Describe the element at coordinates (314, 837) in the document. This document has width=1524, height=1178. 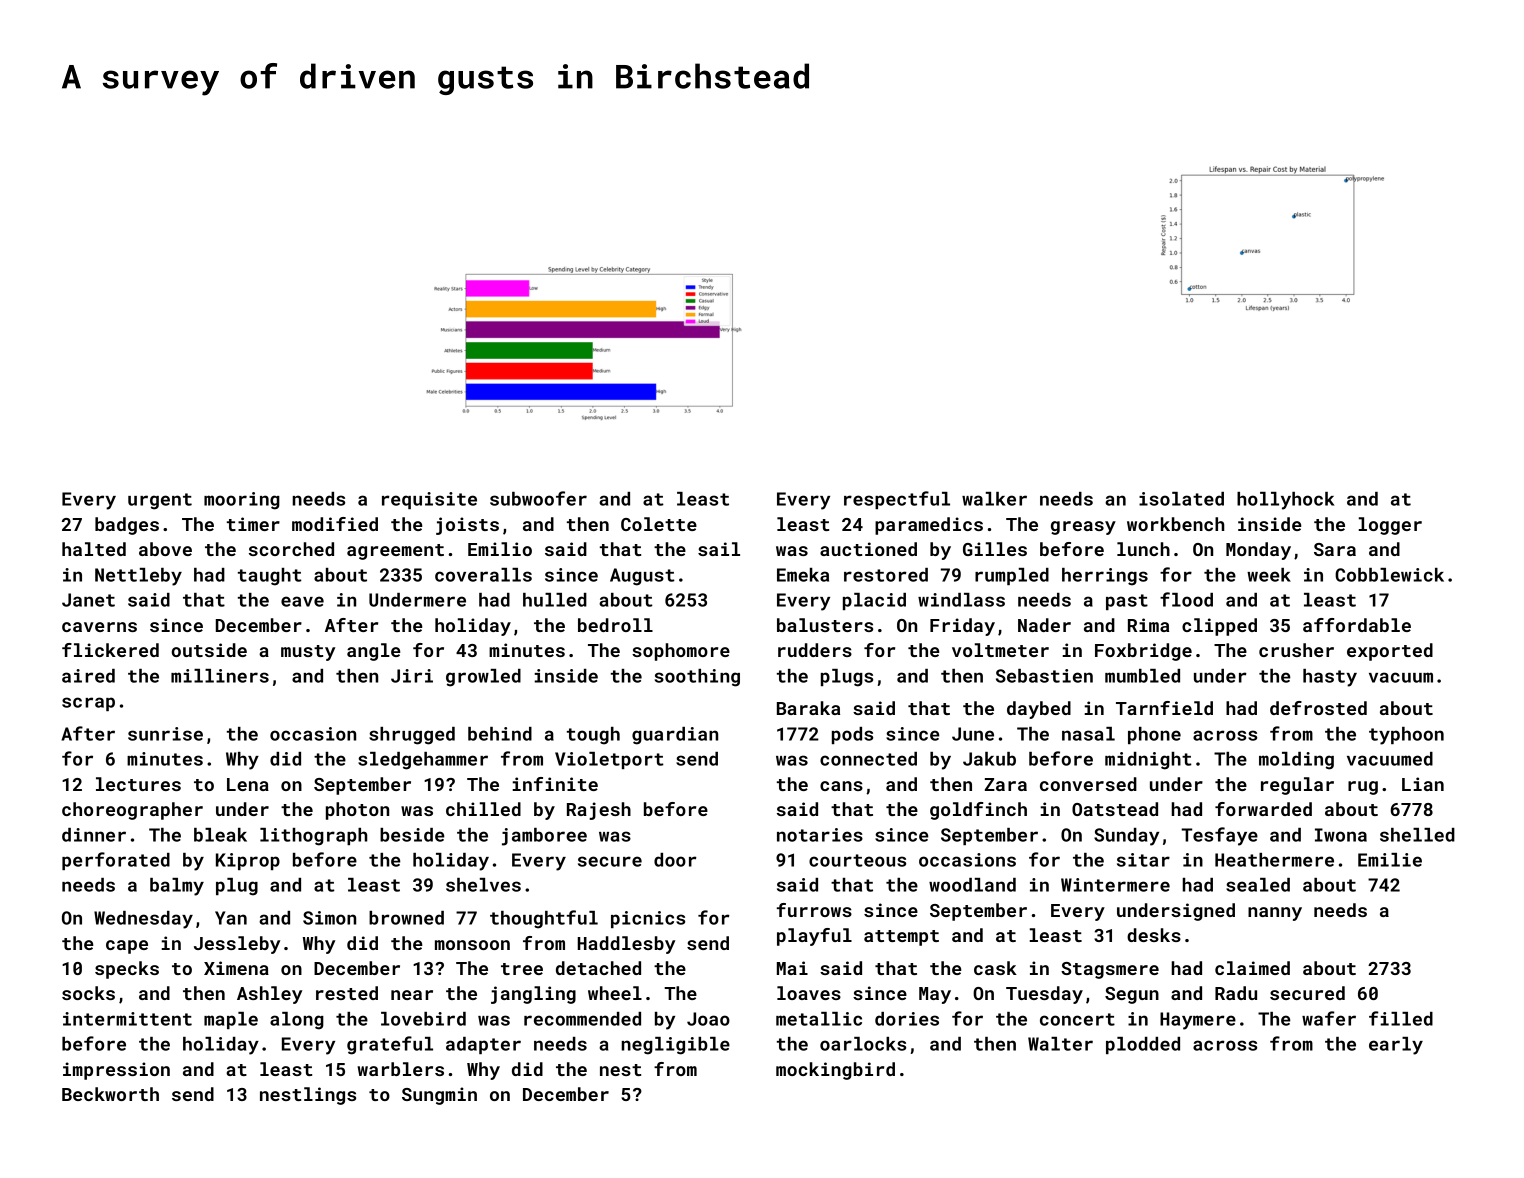
I see `lithograph` at that location.
